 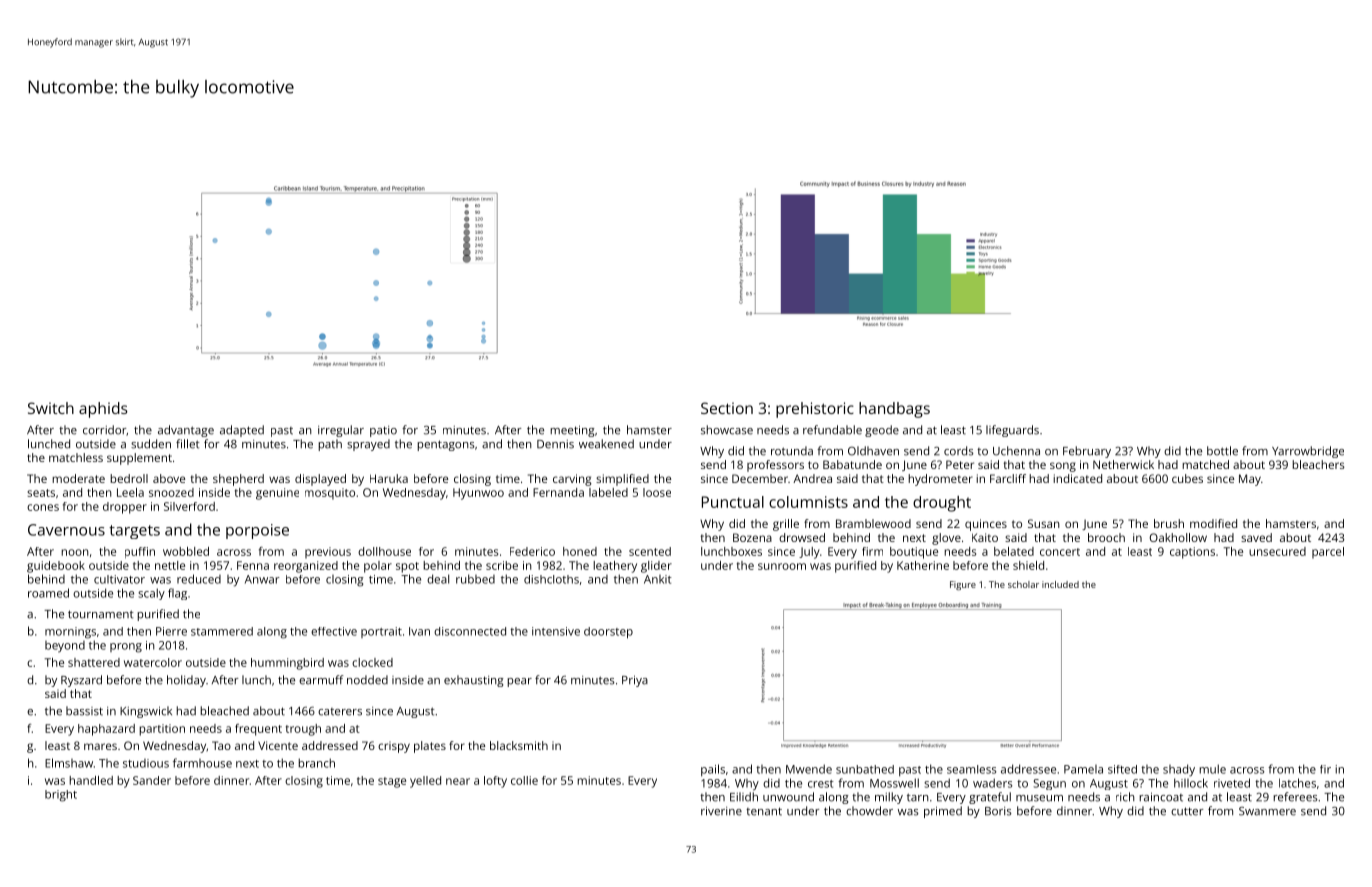 I want to click on scribe, so click(x=502, y=565).
